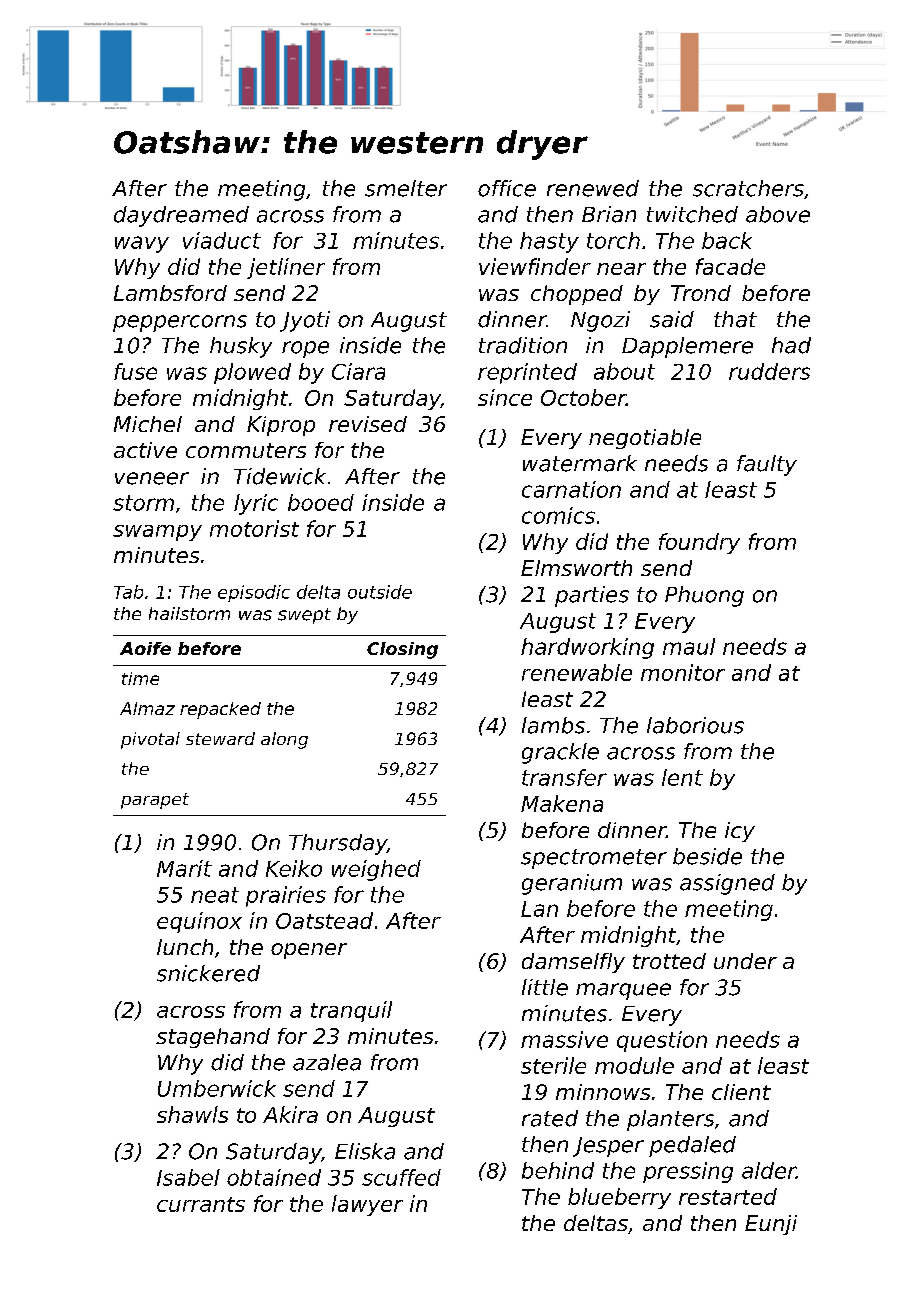 Image resolution: width=924 pixels, height=1311 pixels. I want to click on office, so click(507, 188).
